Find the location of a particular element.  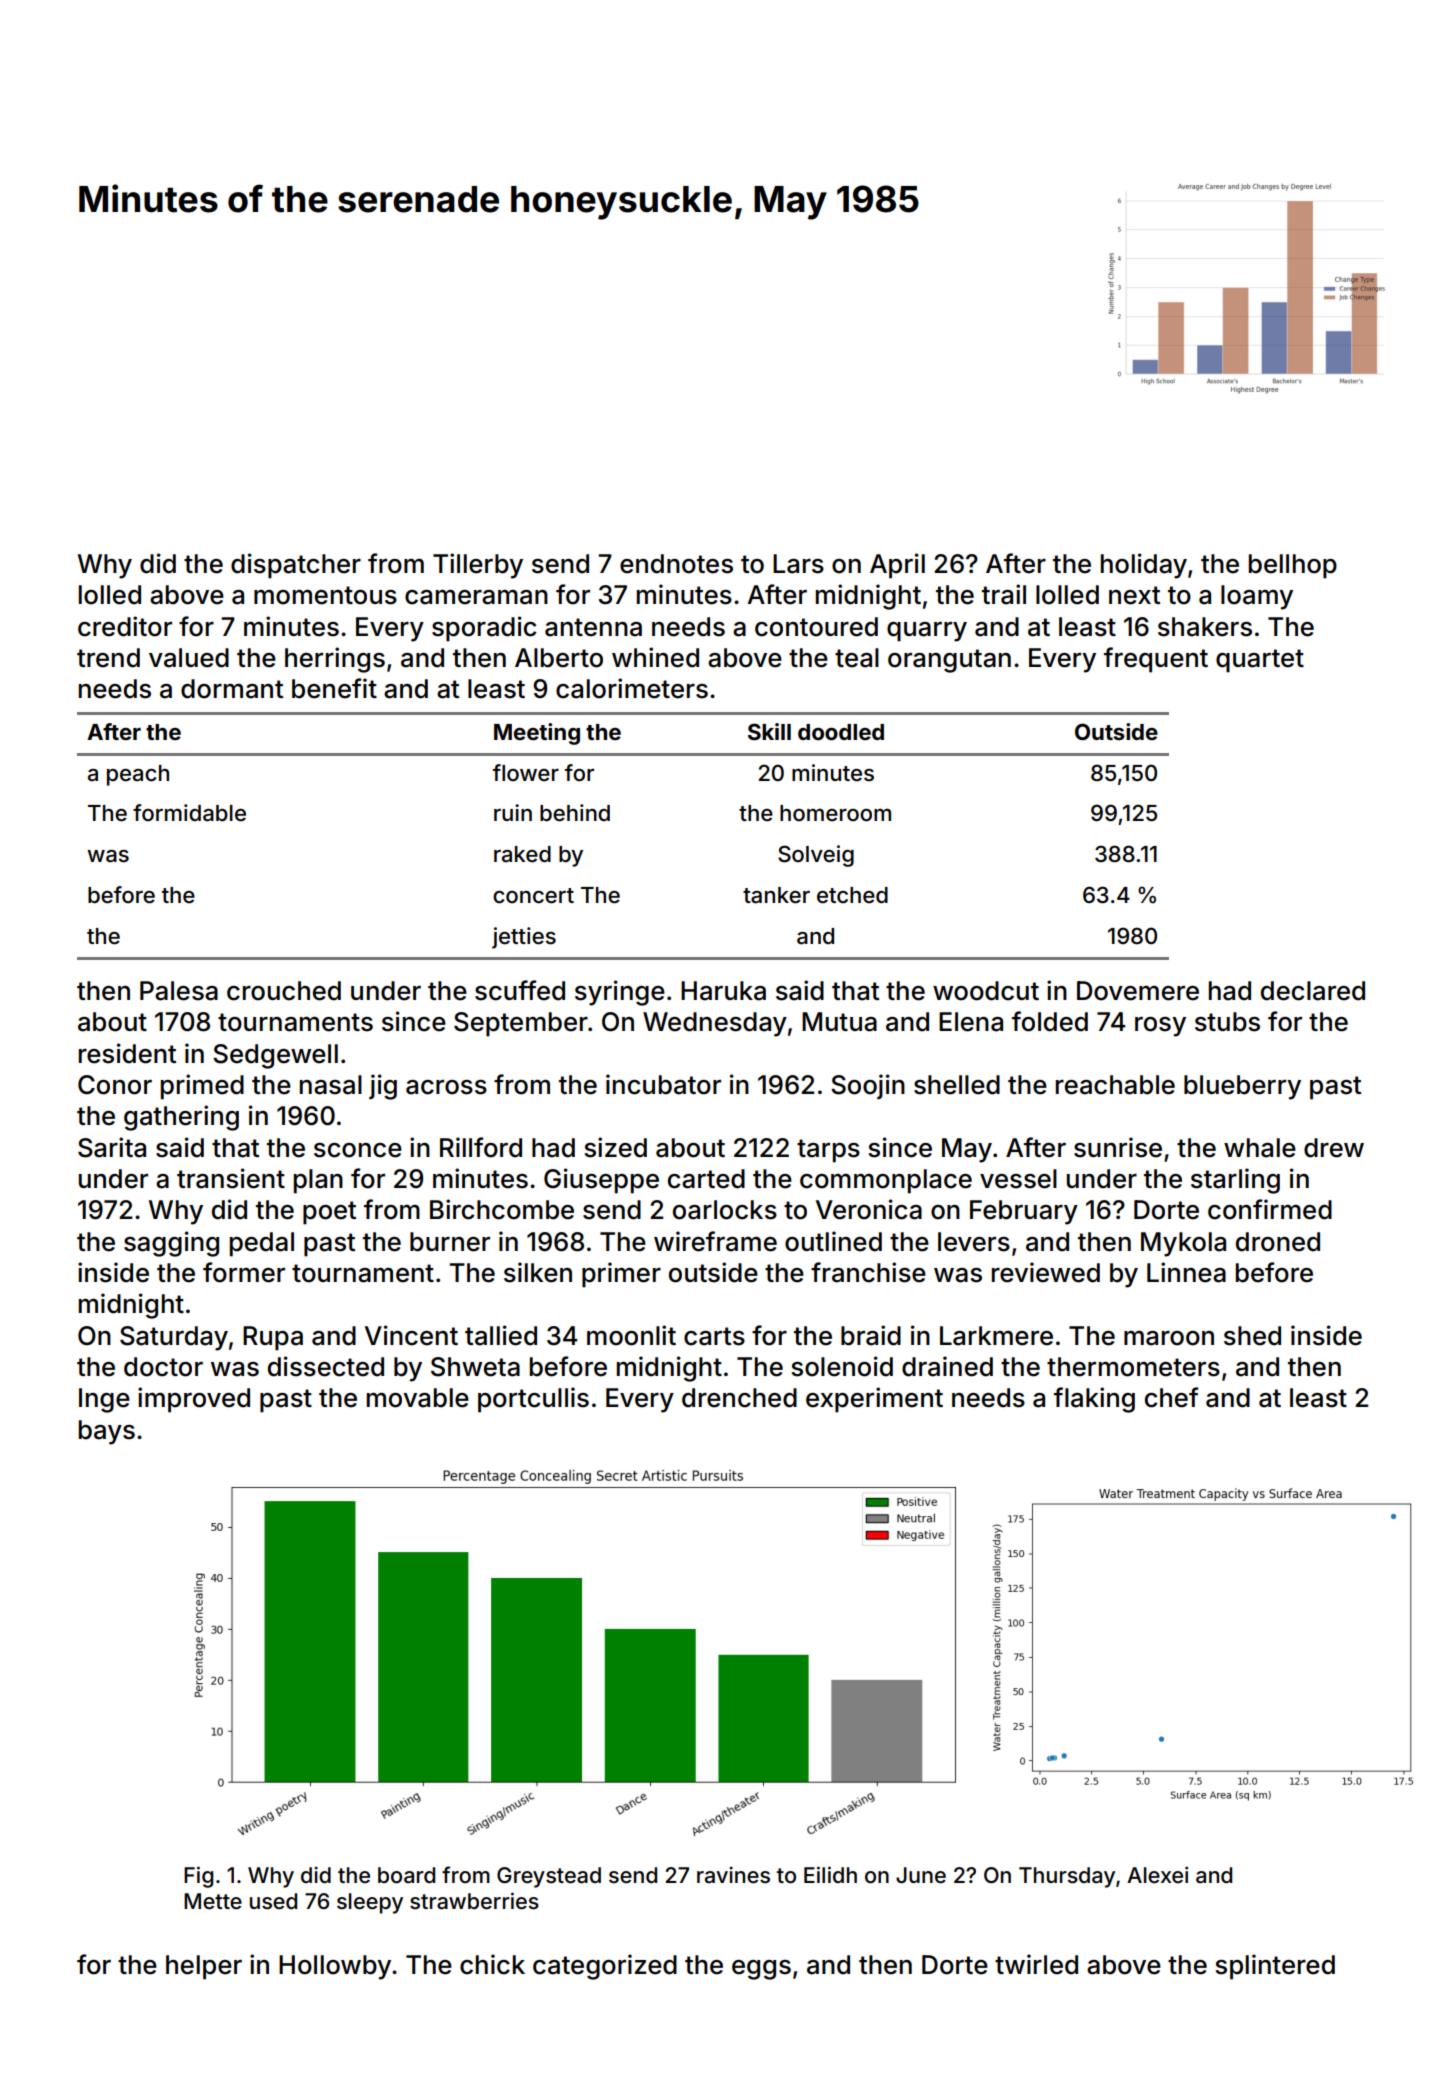

raked is located at coordinates (522, 854).
